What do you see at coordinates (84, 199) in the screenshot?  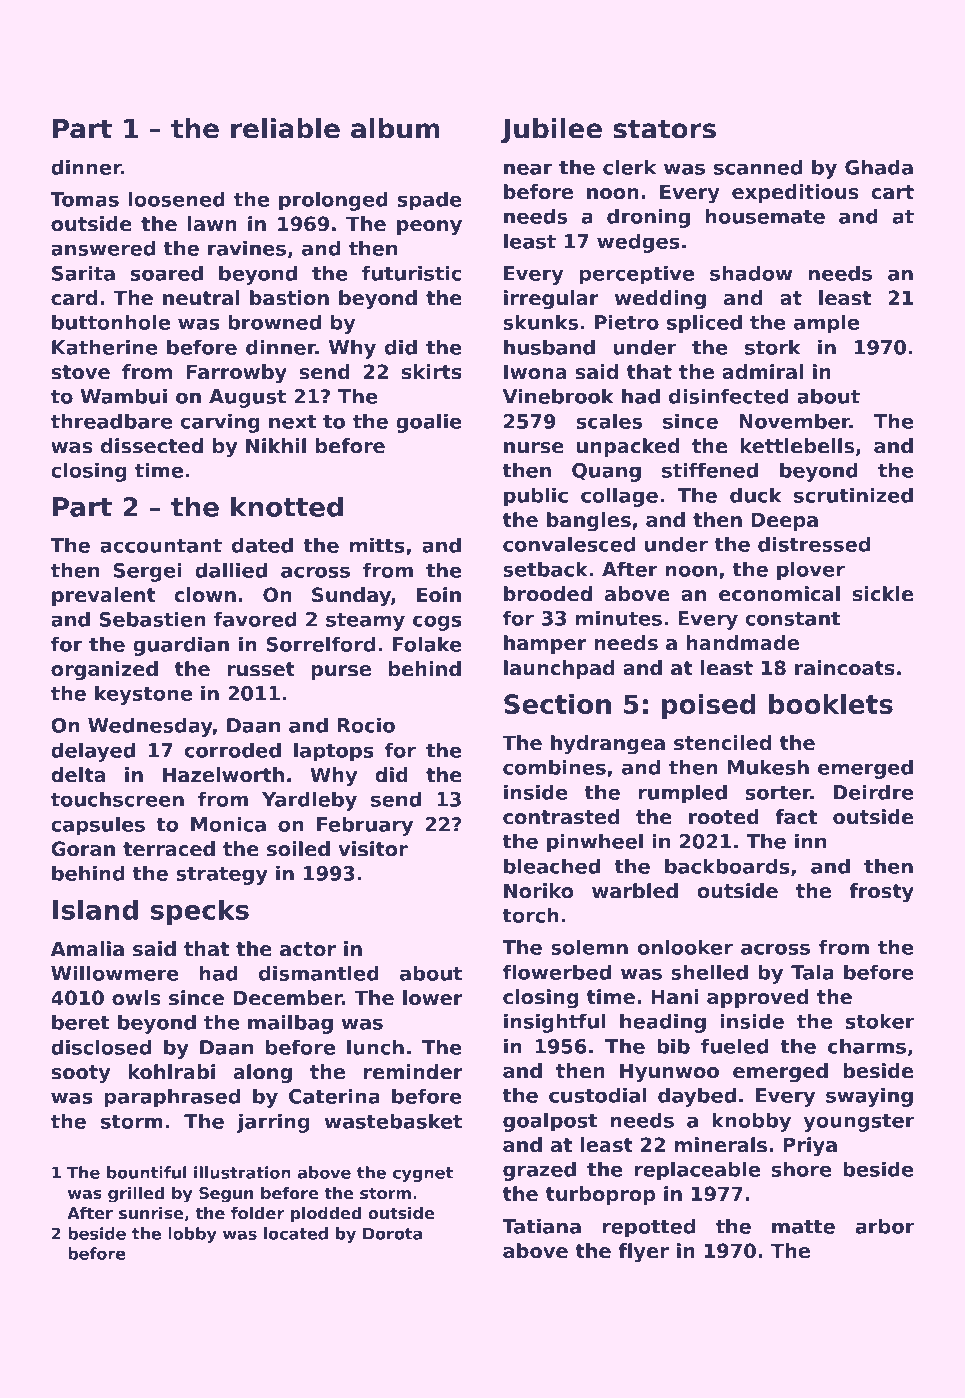 I see `Tomas` at bounding box center [84, 199].
